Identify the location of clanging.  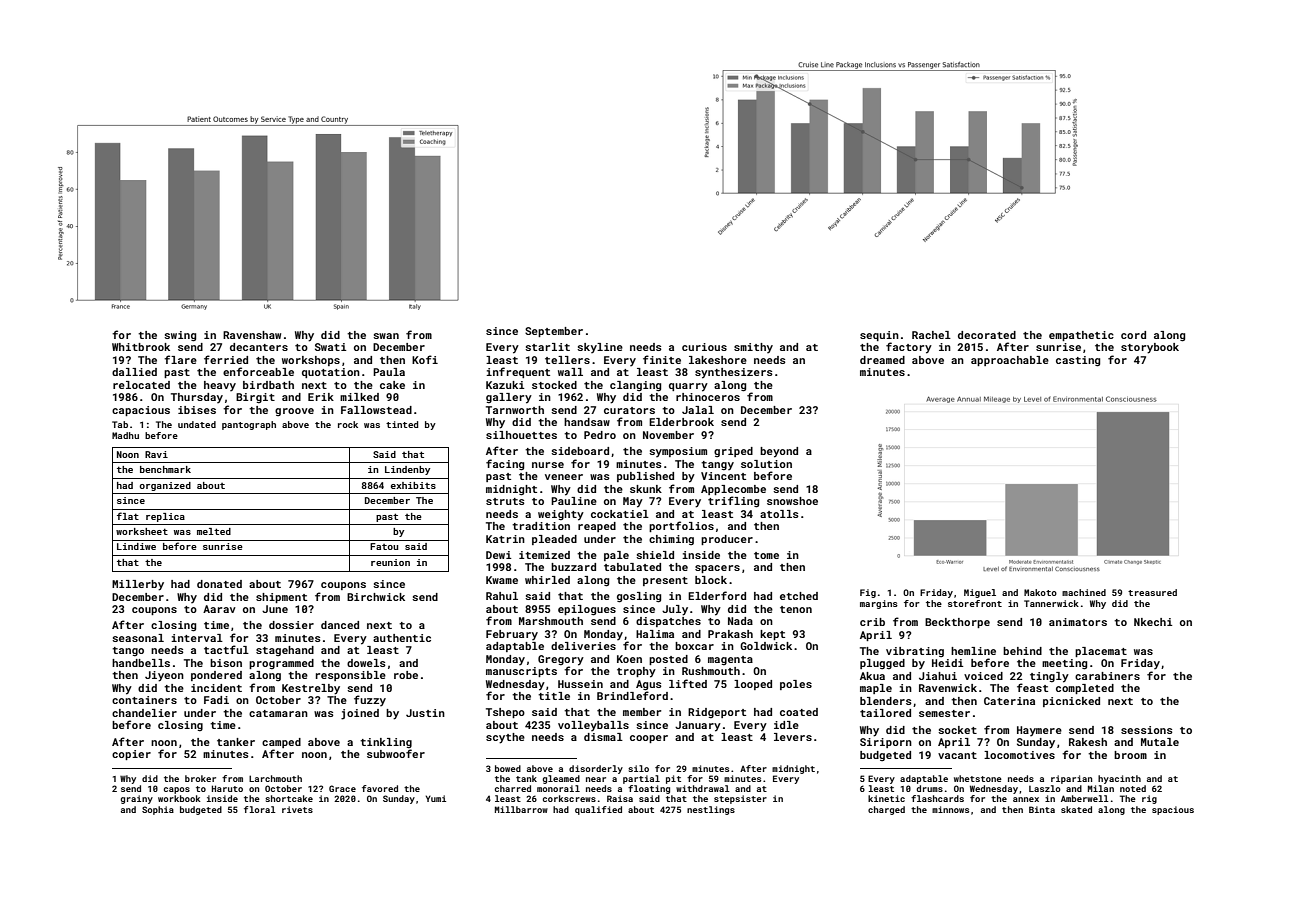
(635, 386).
